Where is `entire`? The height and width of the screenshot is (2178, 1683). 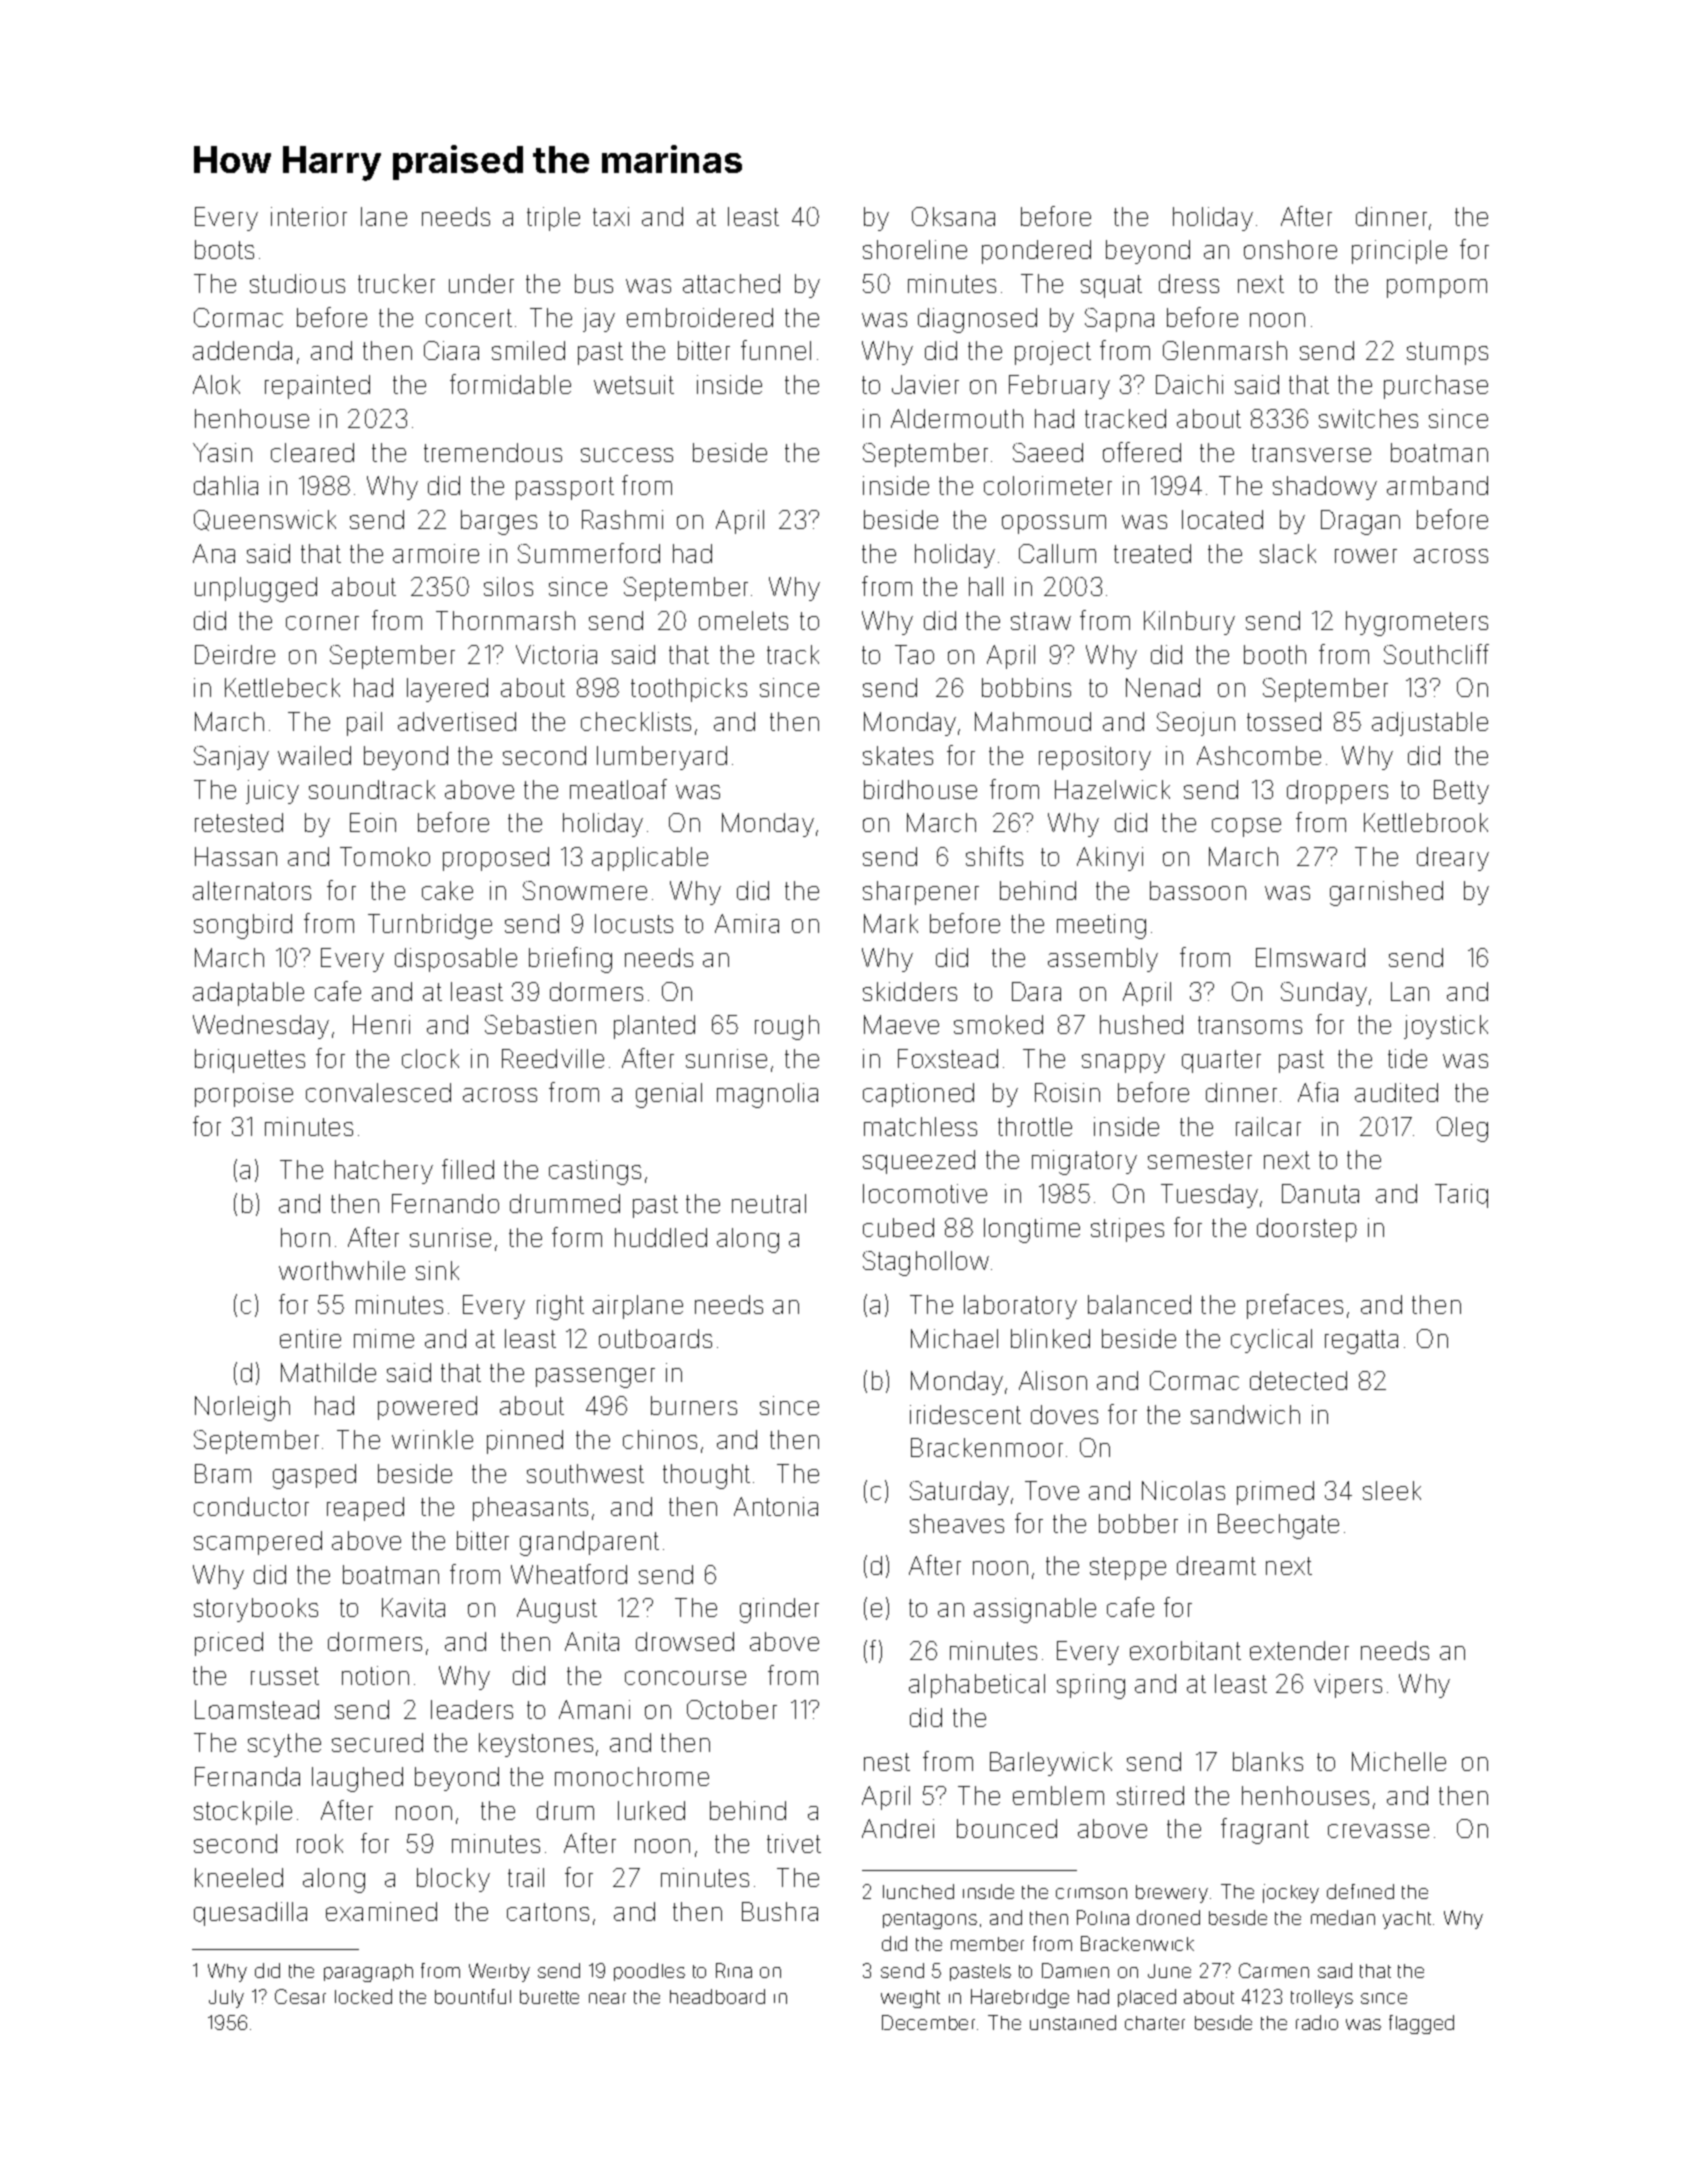 entire is located at coordinates (310, 1338).
